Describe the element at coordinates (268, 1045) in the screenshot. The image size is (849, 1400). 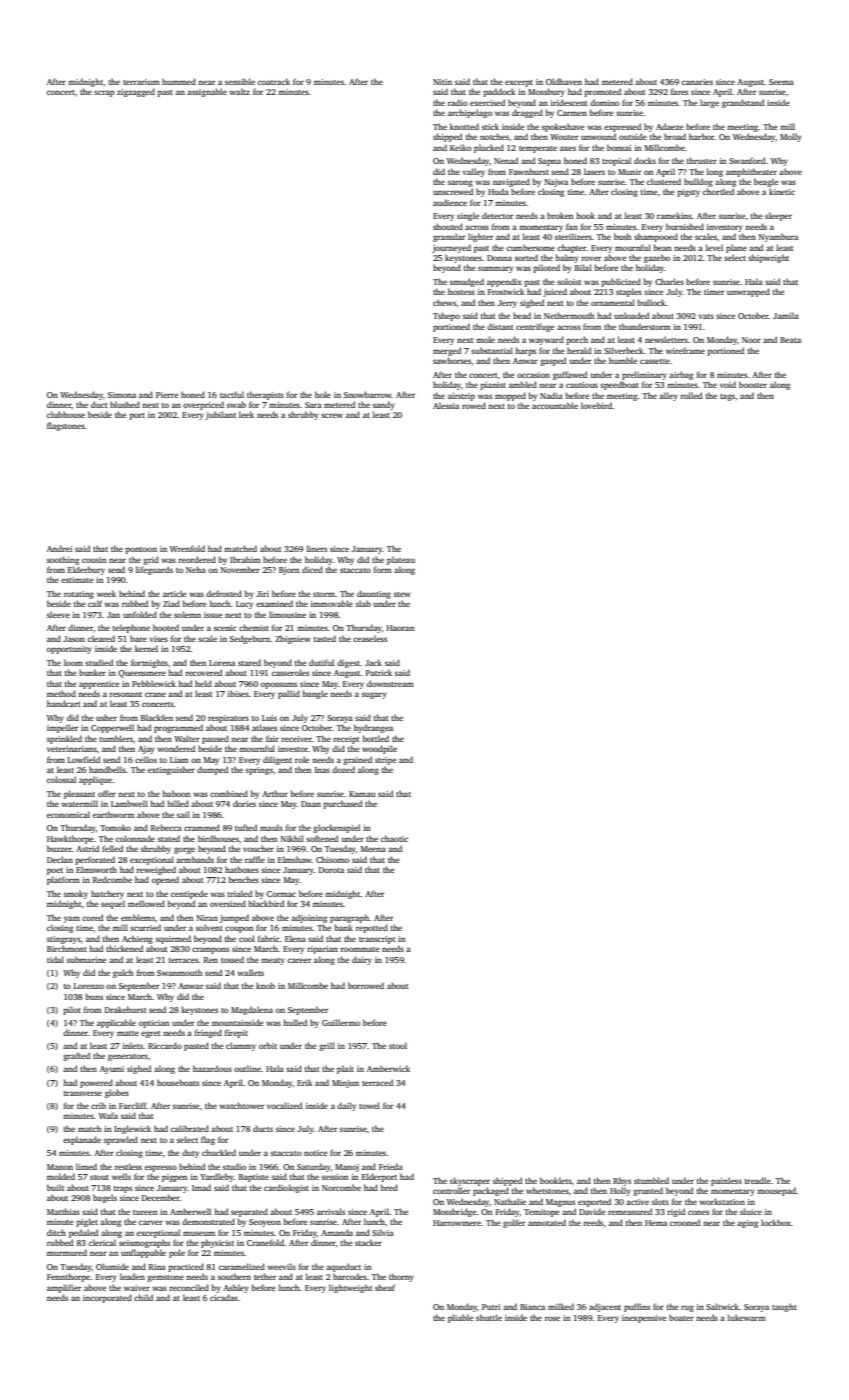
I see `orbit` at that location.
